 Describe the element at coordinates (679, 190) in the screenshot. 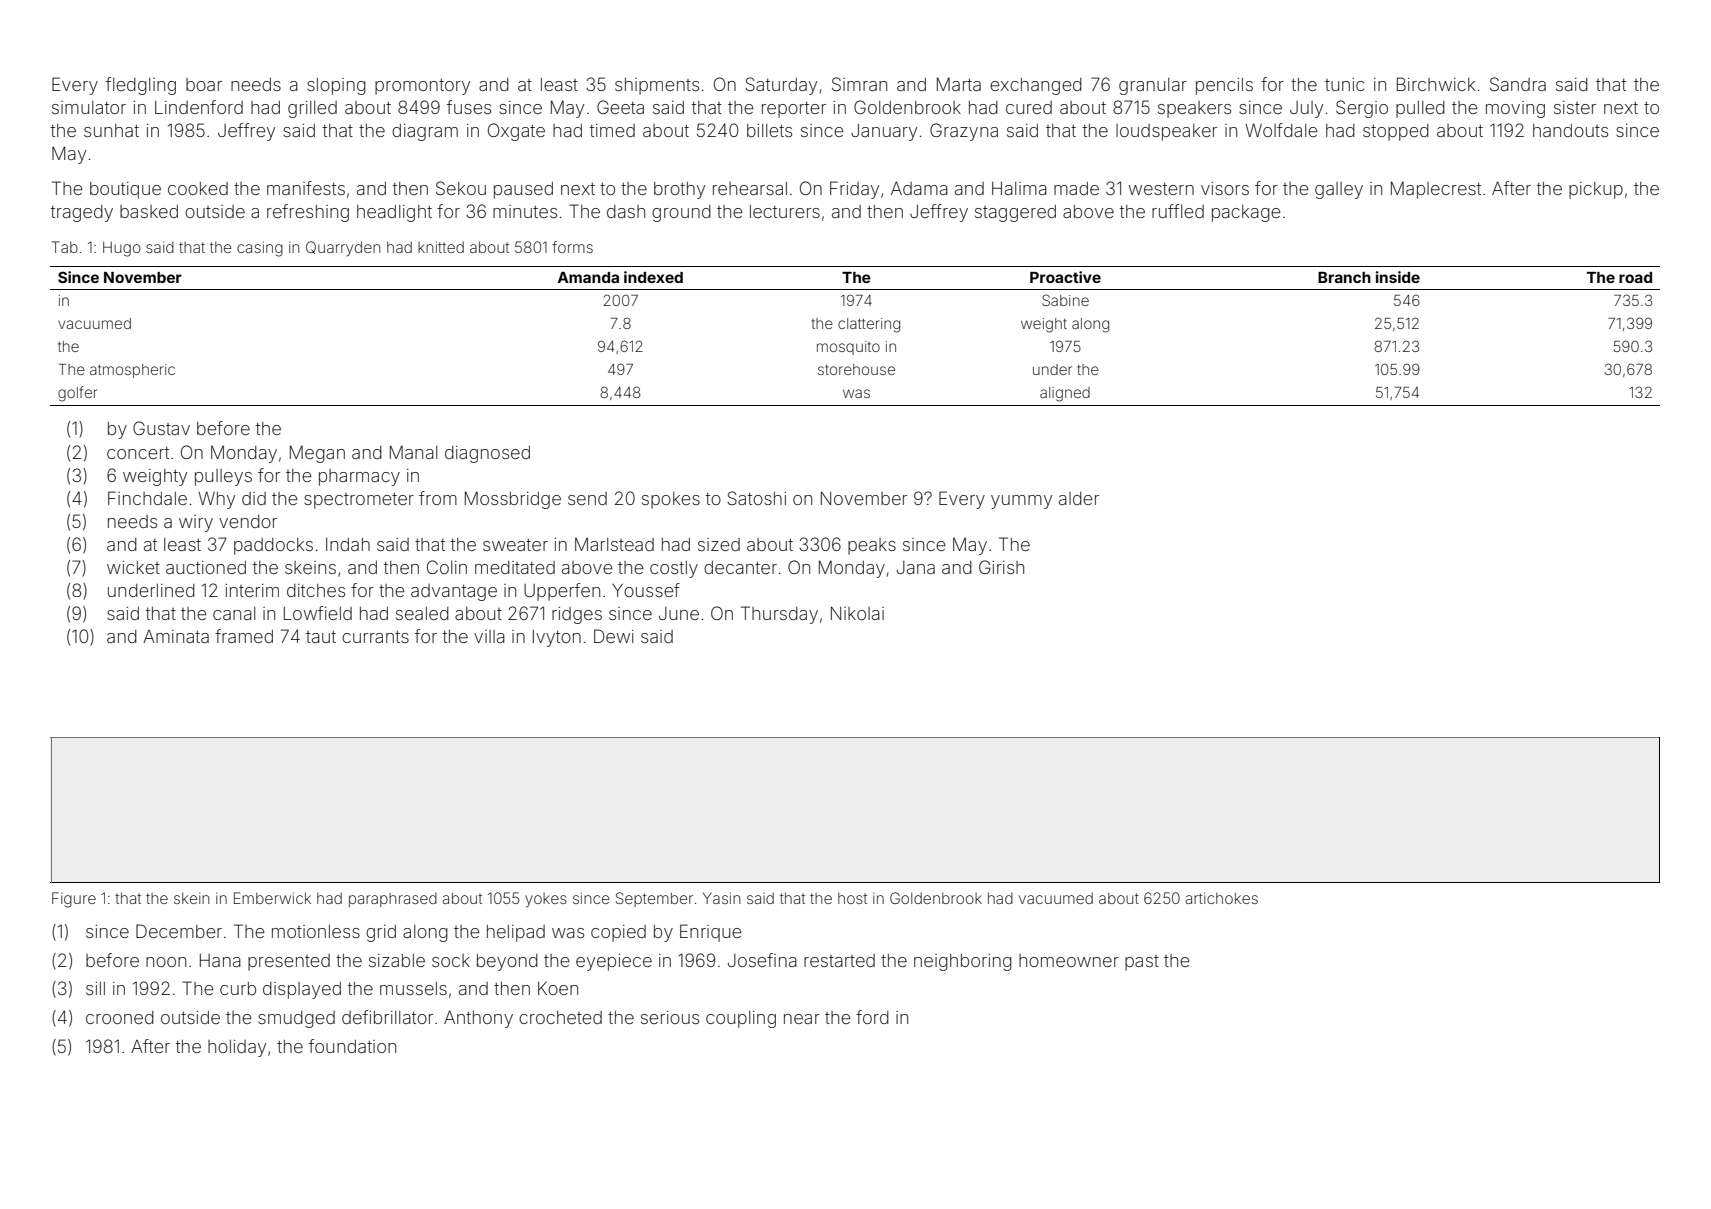

I see `brothy` at that location.
